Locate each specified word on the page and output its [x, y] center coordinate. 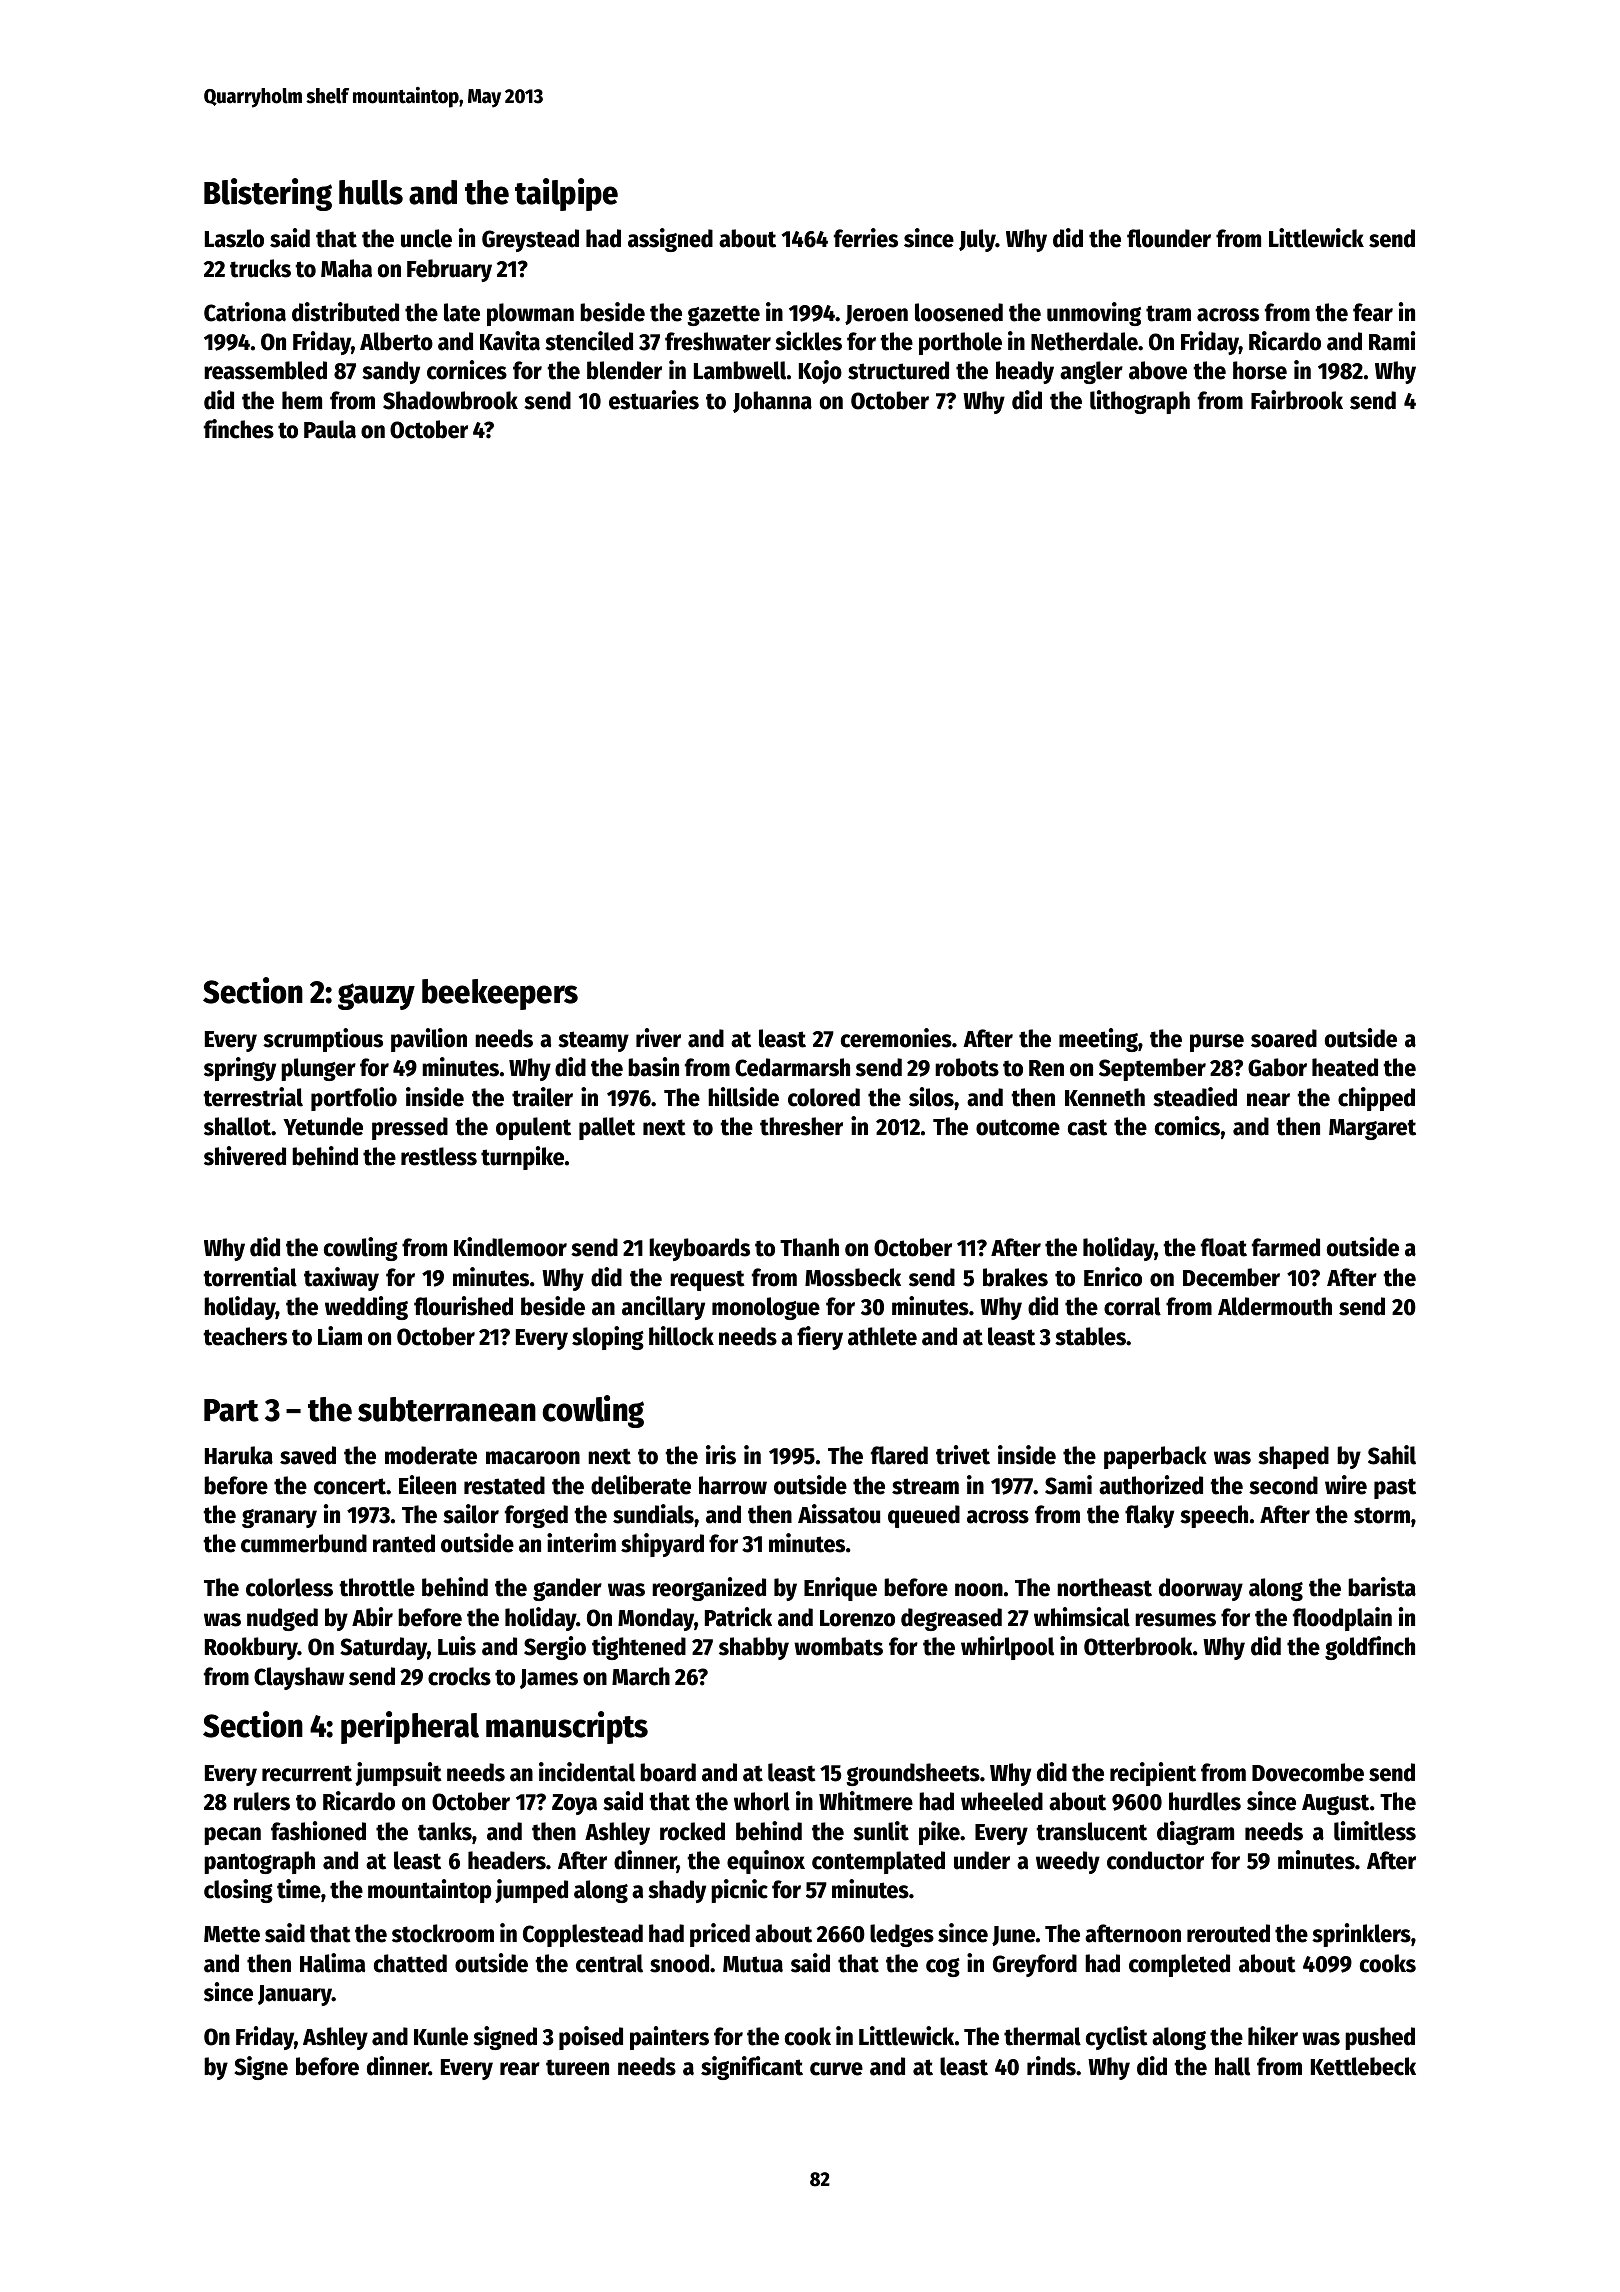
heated [1345, 1067]
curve [836, 2069]
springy [240, 1069]
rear [520, 2069]
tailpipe [566, 194]
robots [967, 1067]
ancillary [663, 1308]
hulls [371, 192]
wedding [366, 1308]
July [977, 240]
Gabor [1277, 1067]
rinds [1051, 2066]
